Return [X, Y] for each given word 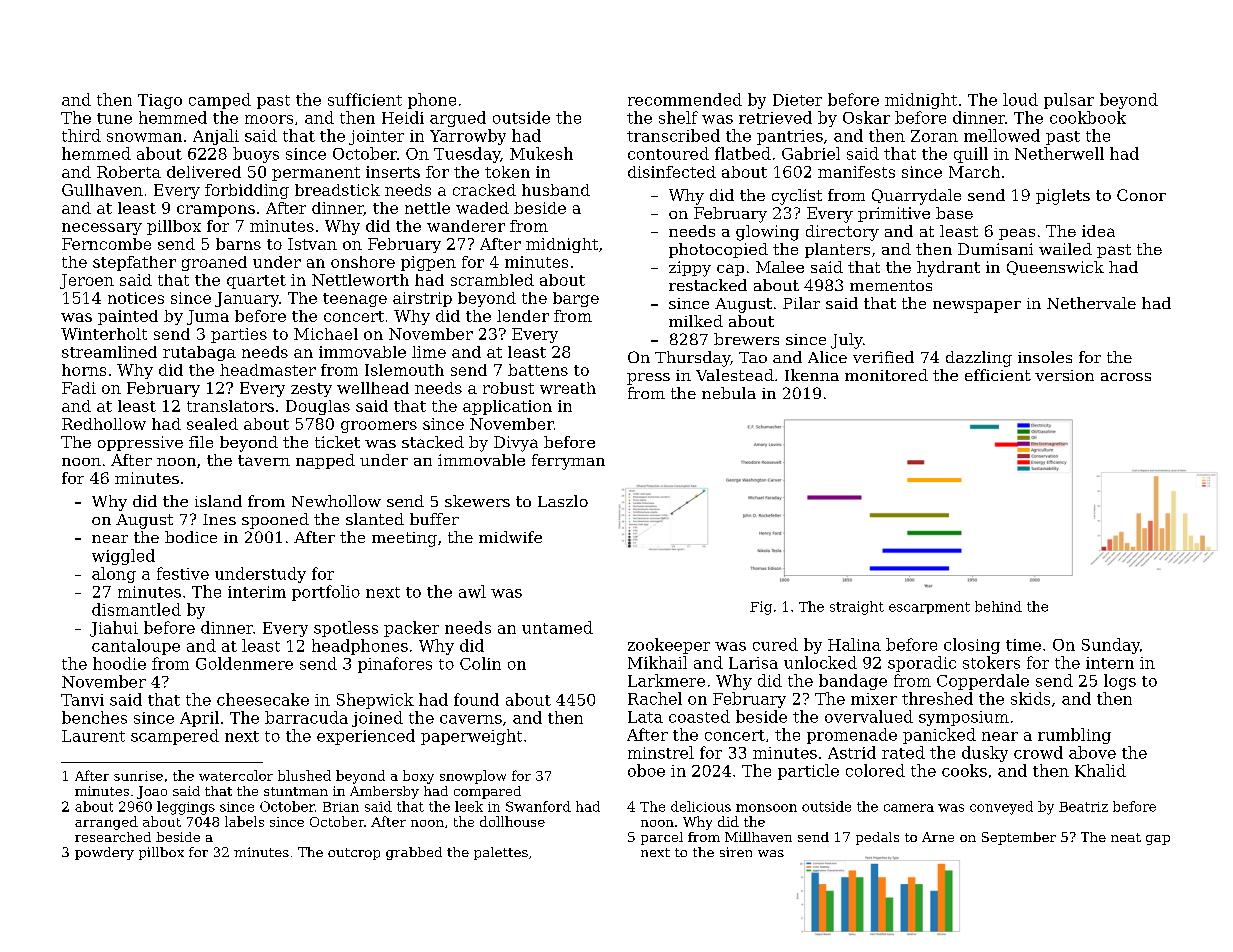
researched [113, 837]
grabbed [414, 853]
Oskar [866, 117]
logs [1120, 682]
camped [220, 101]
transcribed [673, 135]
